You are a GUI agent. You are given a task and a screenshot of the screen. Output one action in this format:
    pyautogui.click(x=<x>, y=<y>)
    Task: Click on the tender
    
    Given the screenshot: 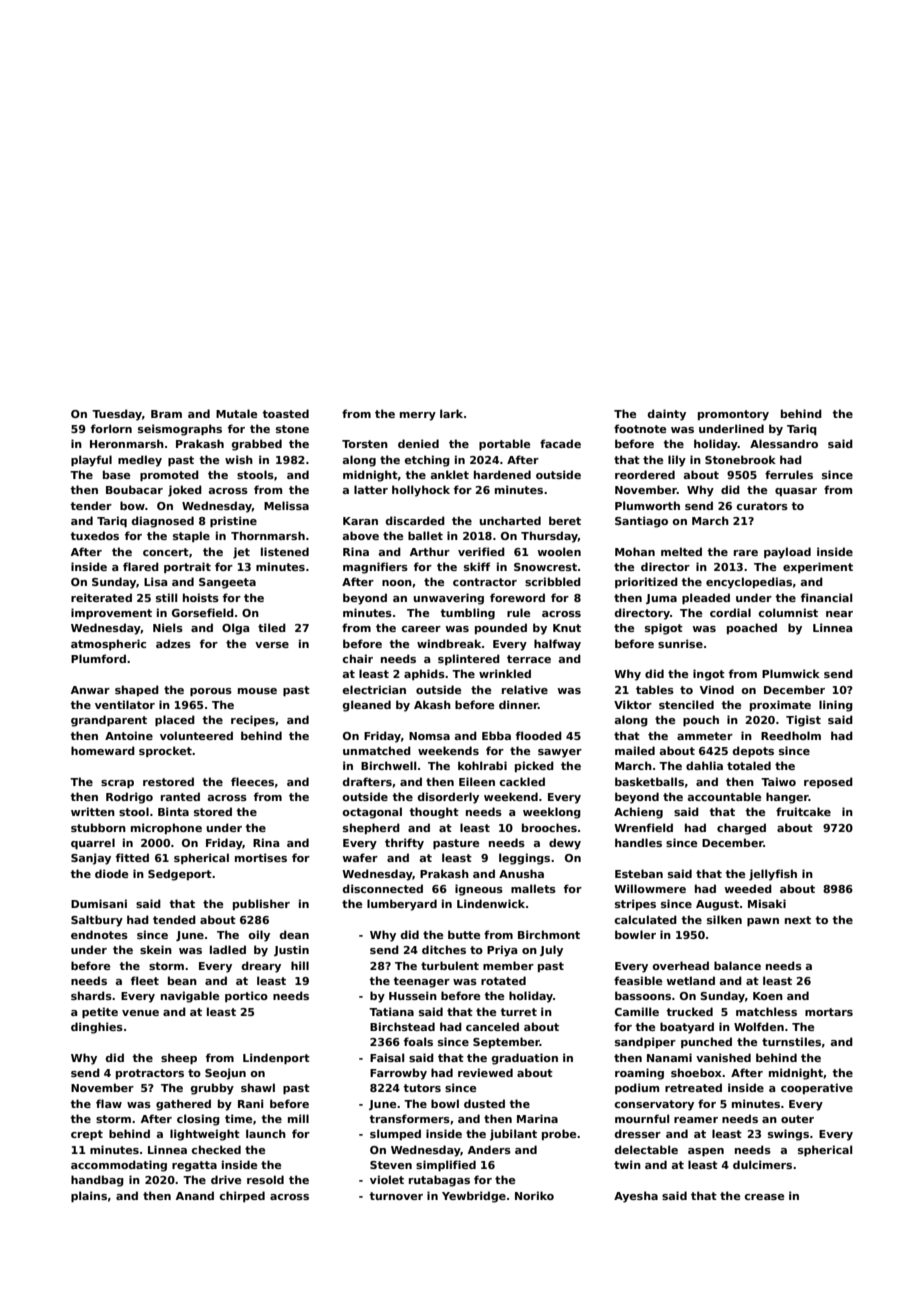 What is the action you would take?
    pyautogui.click(x=91, y=505)
